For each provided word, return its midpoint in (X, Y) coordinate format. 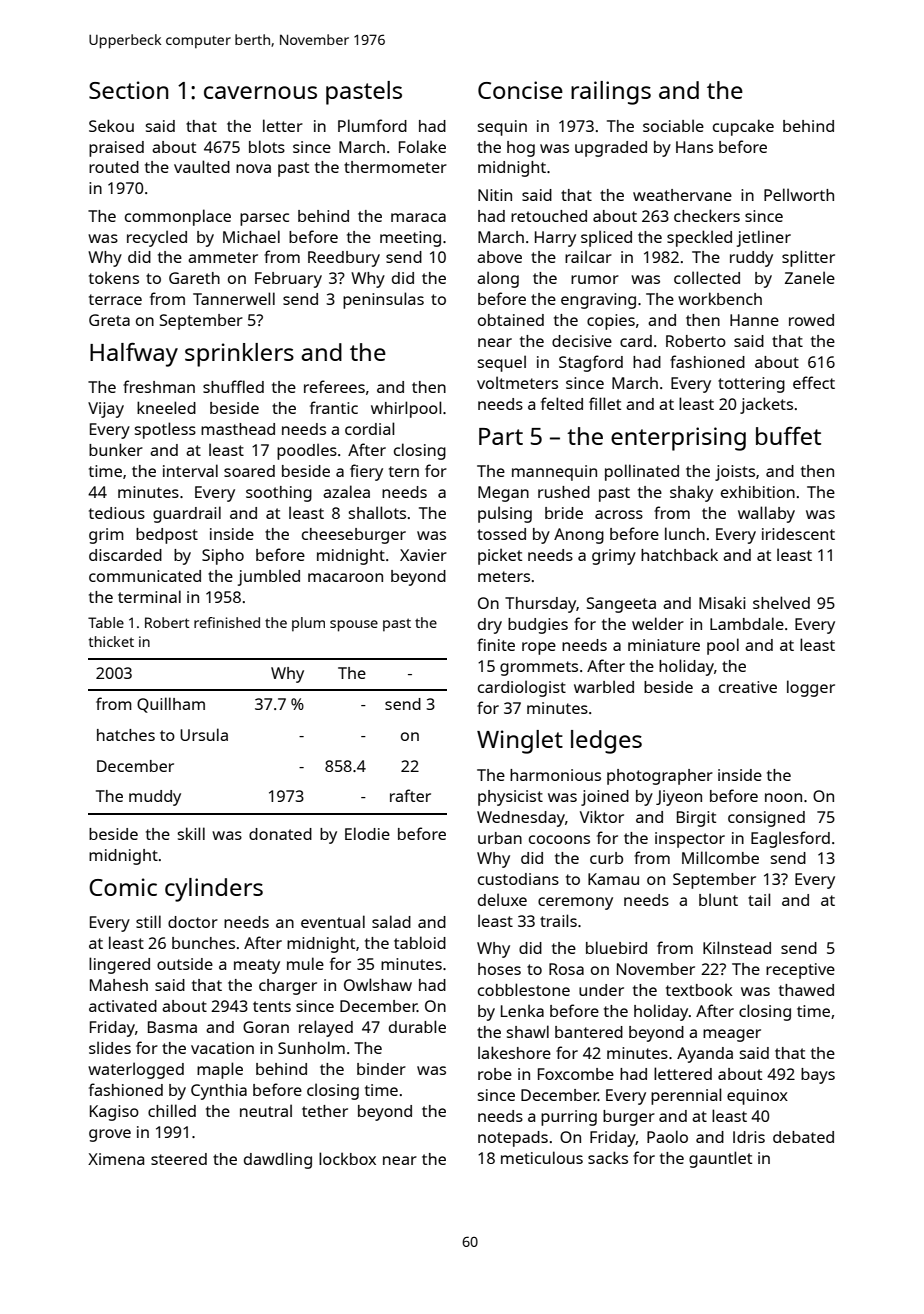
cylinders (214, 890)
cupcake (743, 127)
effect (814, 382)
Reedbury (344, 259)
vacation (222, 1048)
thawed (806, 990)
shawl (528, 1031)
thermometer (395, 167)
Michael (251, 236)
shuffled (233, 386)
